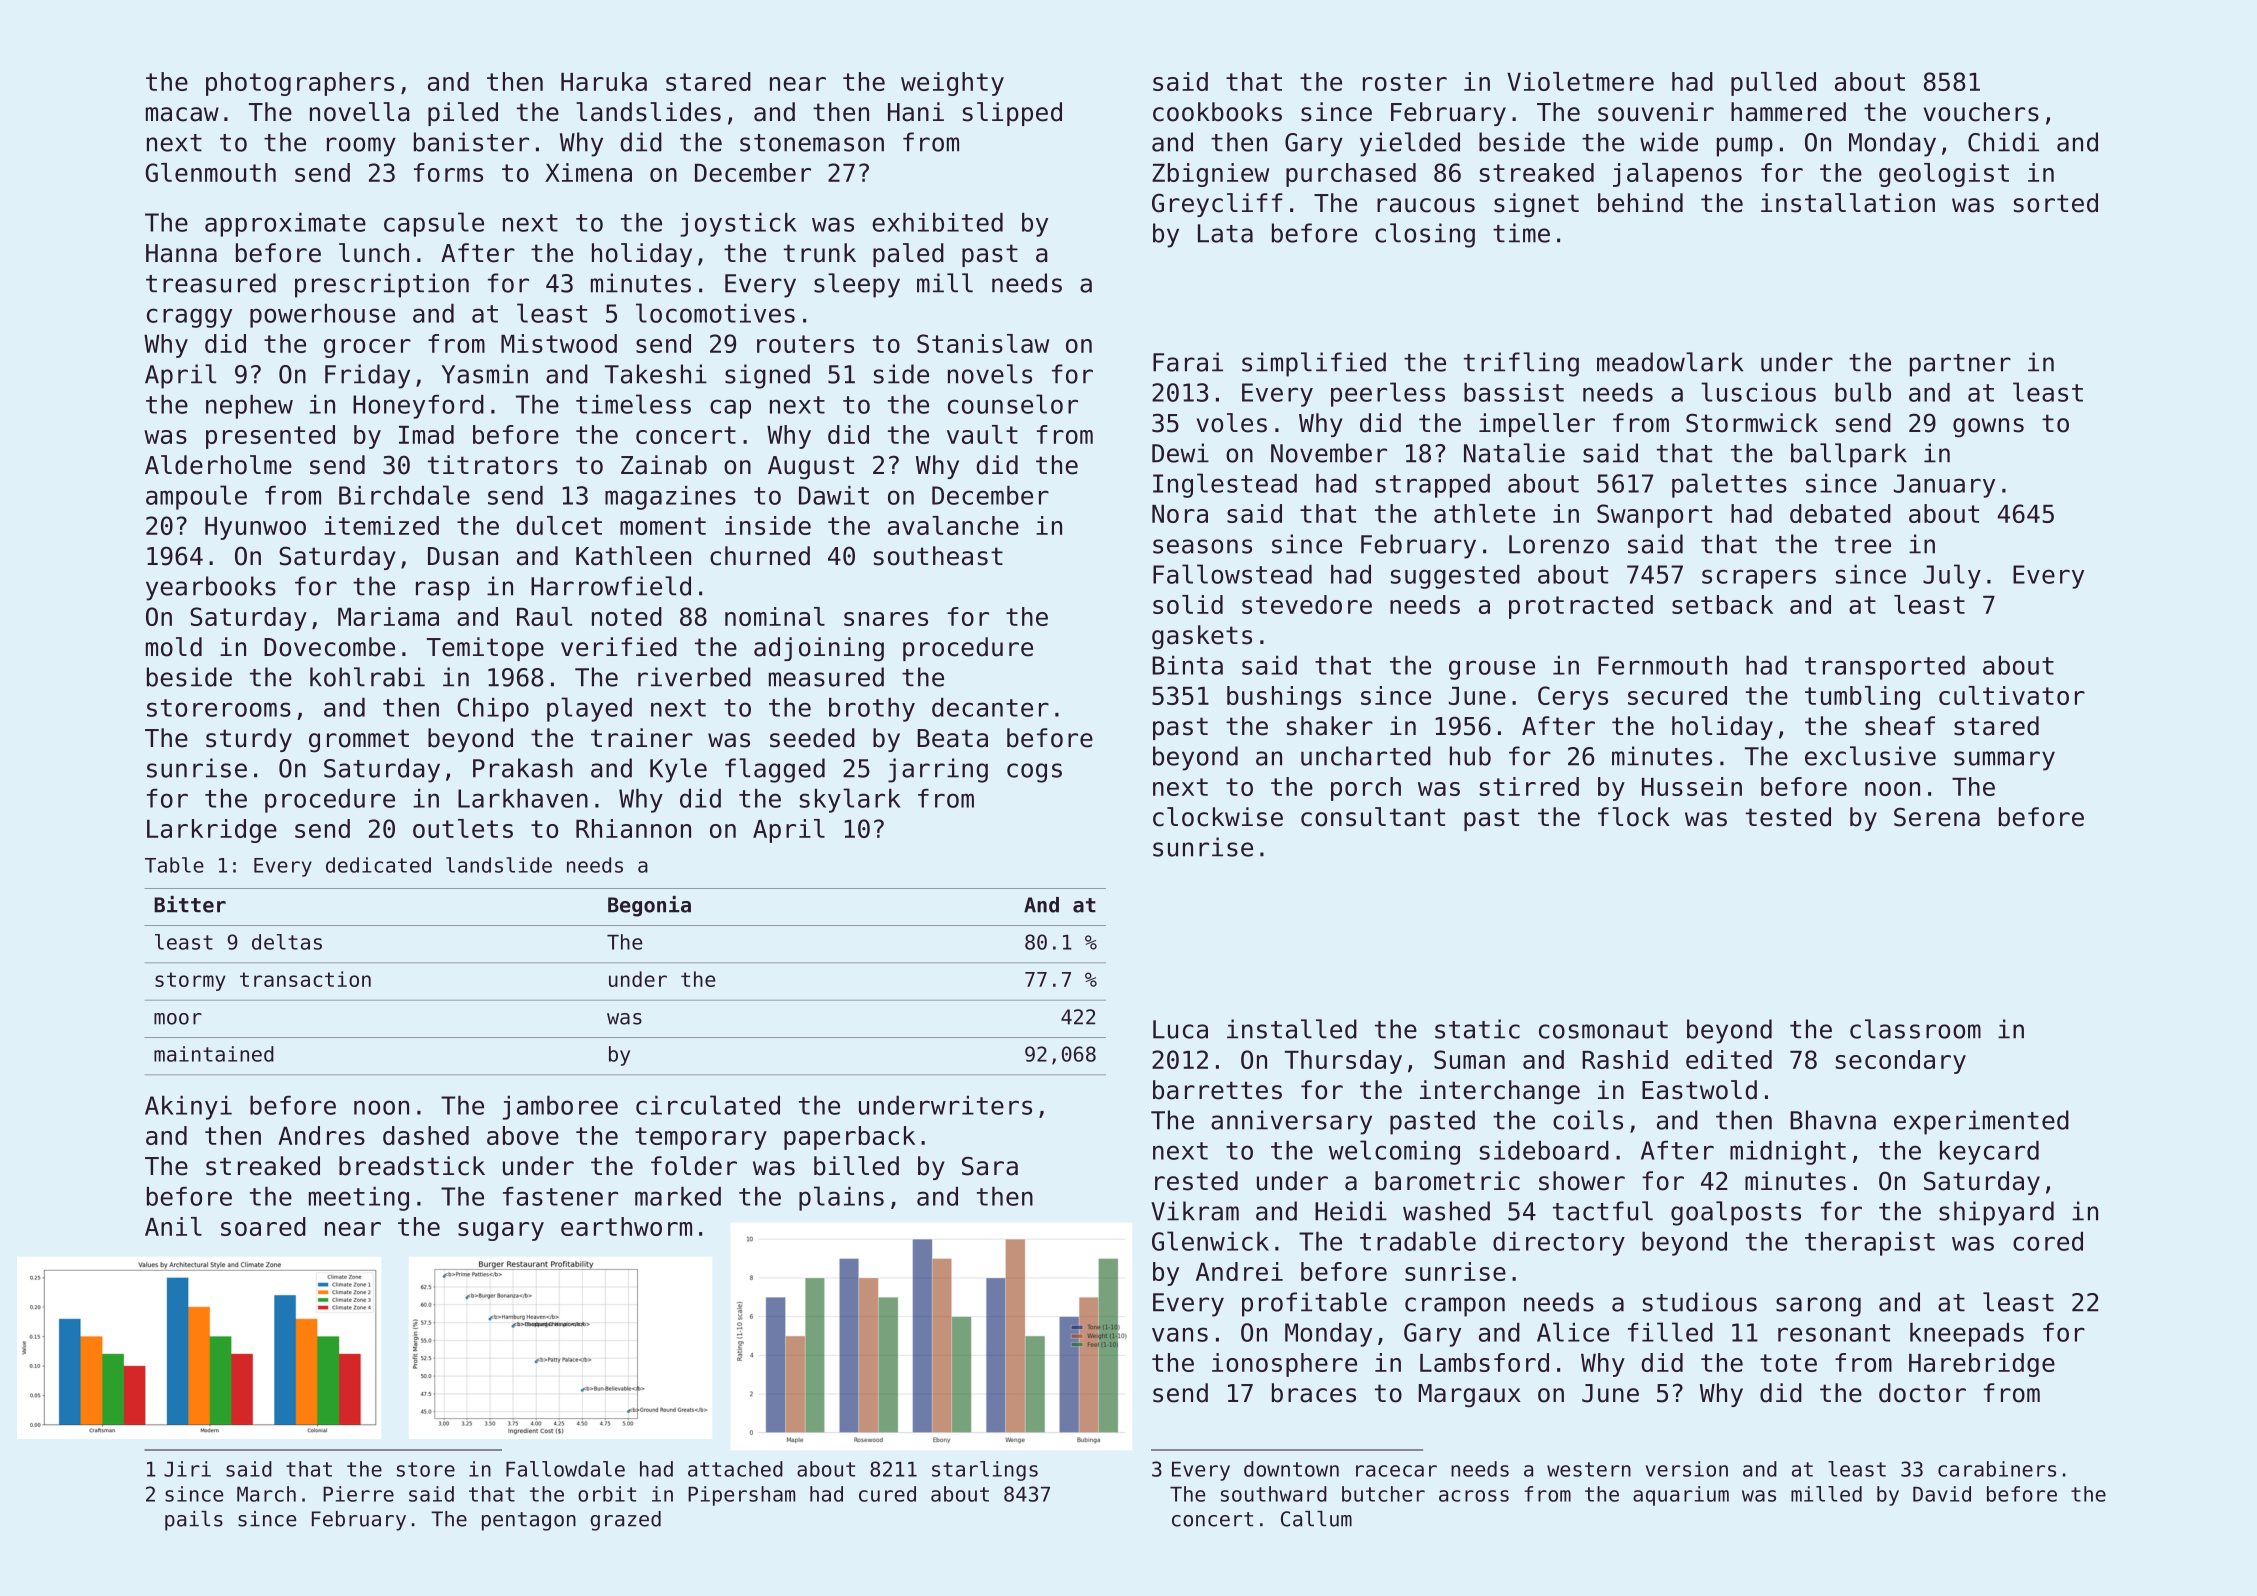 This screenshot has width=2257, height=1596. What do you see at coordinates (664, 465) in the screenshot?
I see `Zainab` at bounding box center [664, 465].
